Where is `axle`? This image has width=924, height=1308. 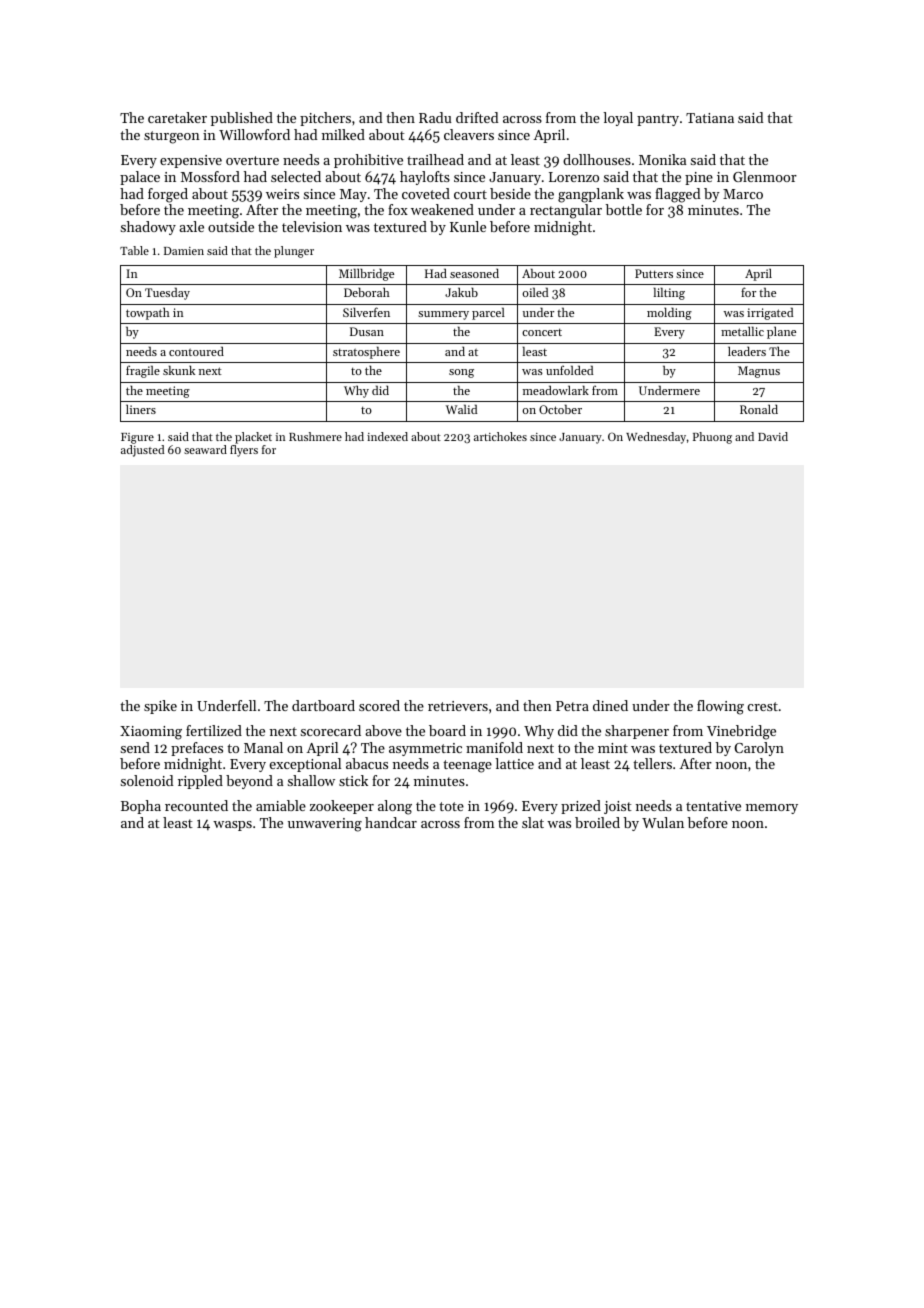
axle is located at coordinates (191, 226).
